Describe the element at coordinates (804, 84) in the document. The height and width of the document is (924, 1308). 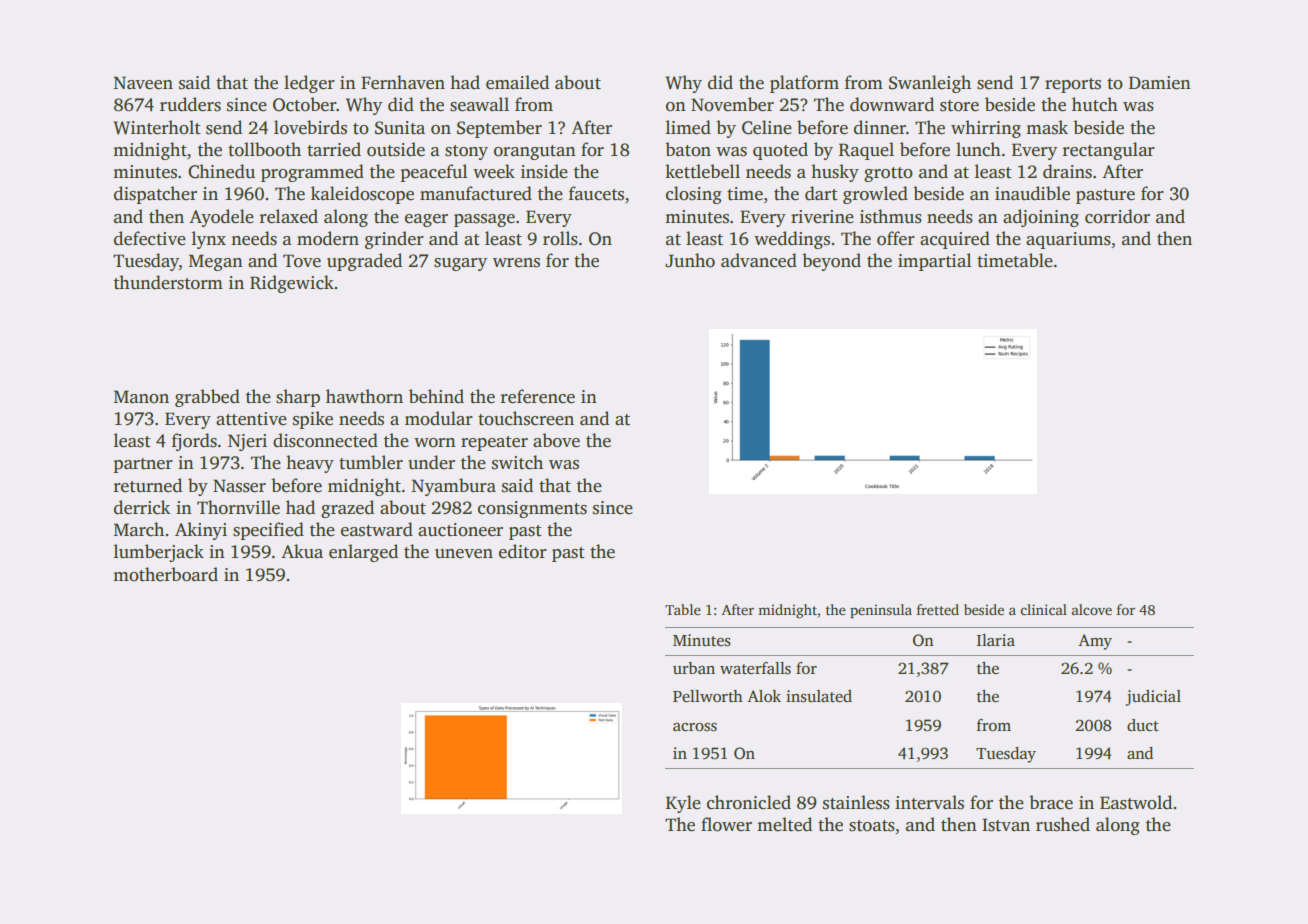
I see `platform` at that location.
